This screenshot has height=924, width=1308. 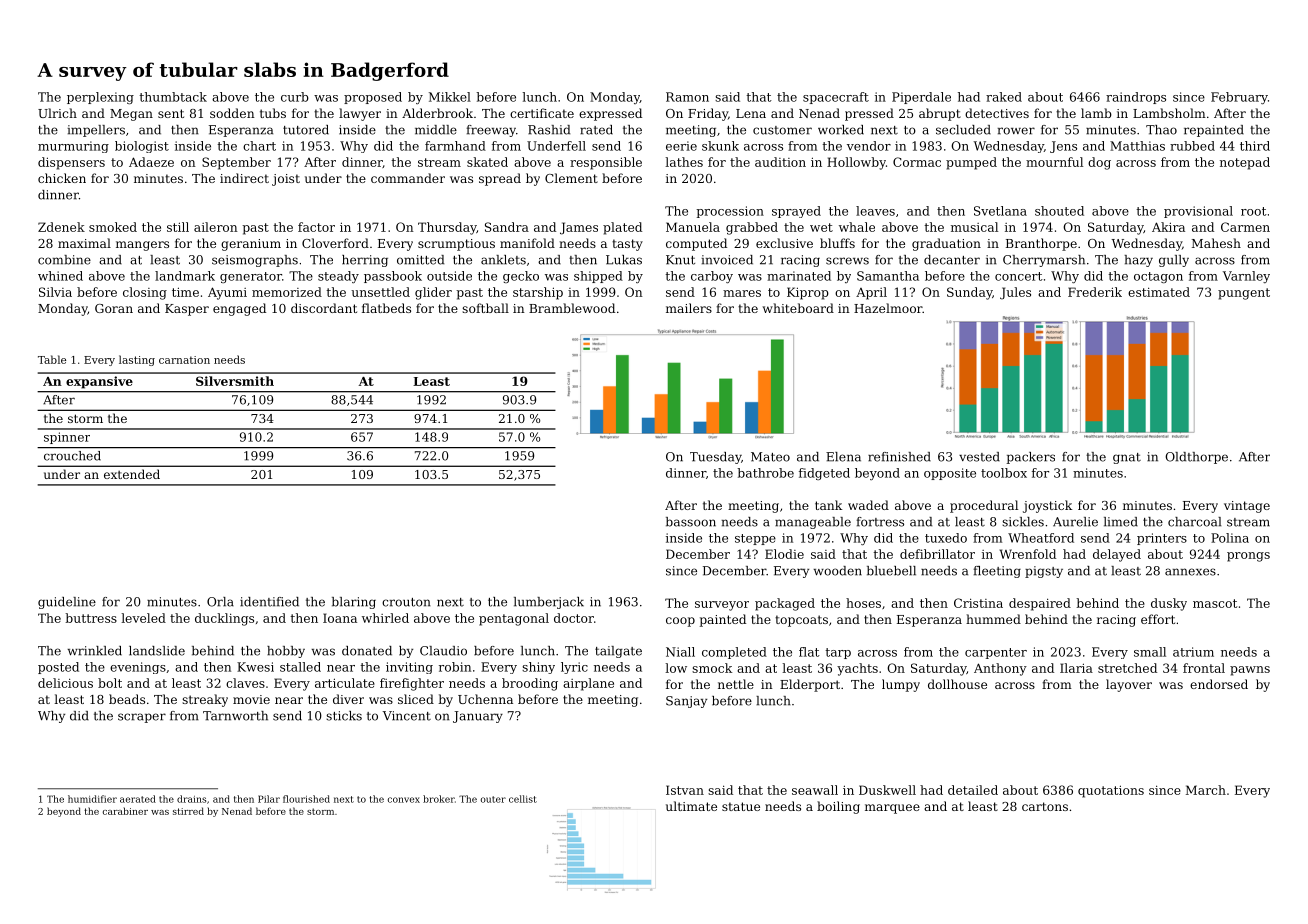 What do you see at coordinates (1030, 458) in the screenshot?
I see `packers` at bounding box center [1030, 458].
